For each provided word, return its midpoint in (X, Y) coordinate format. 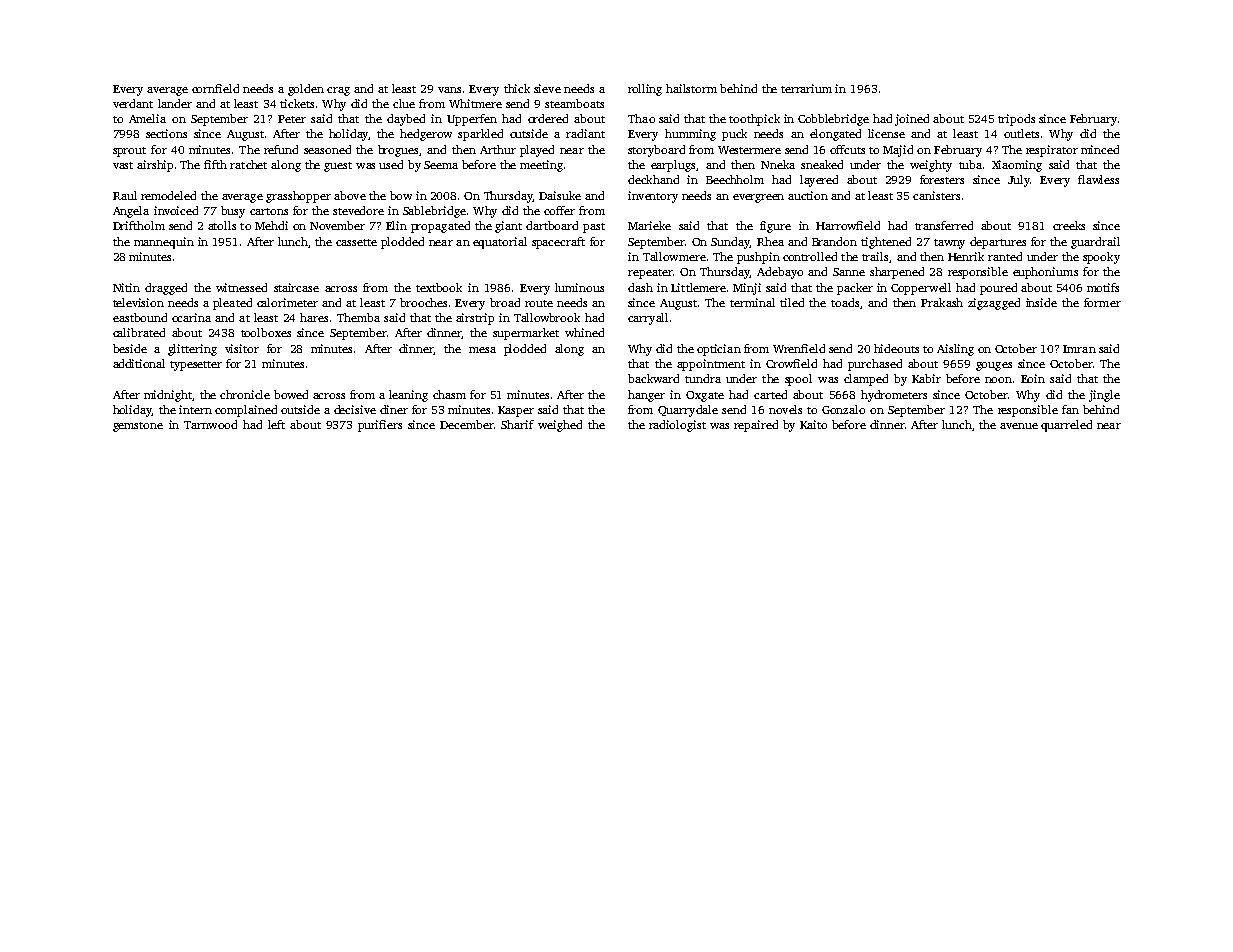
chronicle (245, 394)
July (1019, 181)
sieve (547, 88)
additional (139, 363)
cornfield (215, 88)
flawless (1098, 179)
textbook (439, 287)
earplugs (673, 166)
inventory (653, 197)
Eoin (1033, 378)
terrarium (806, 88)
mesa (482, 350)
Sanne (849, 272)
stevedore (358, 210)
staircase (296, 287)
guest (338, 167)
